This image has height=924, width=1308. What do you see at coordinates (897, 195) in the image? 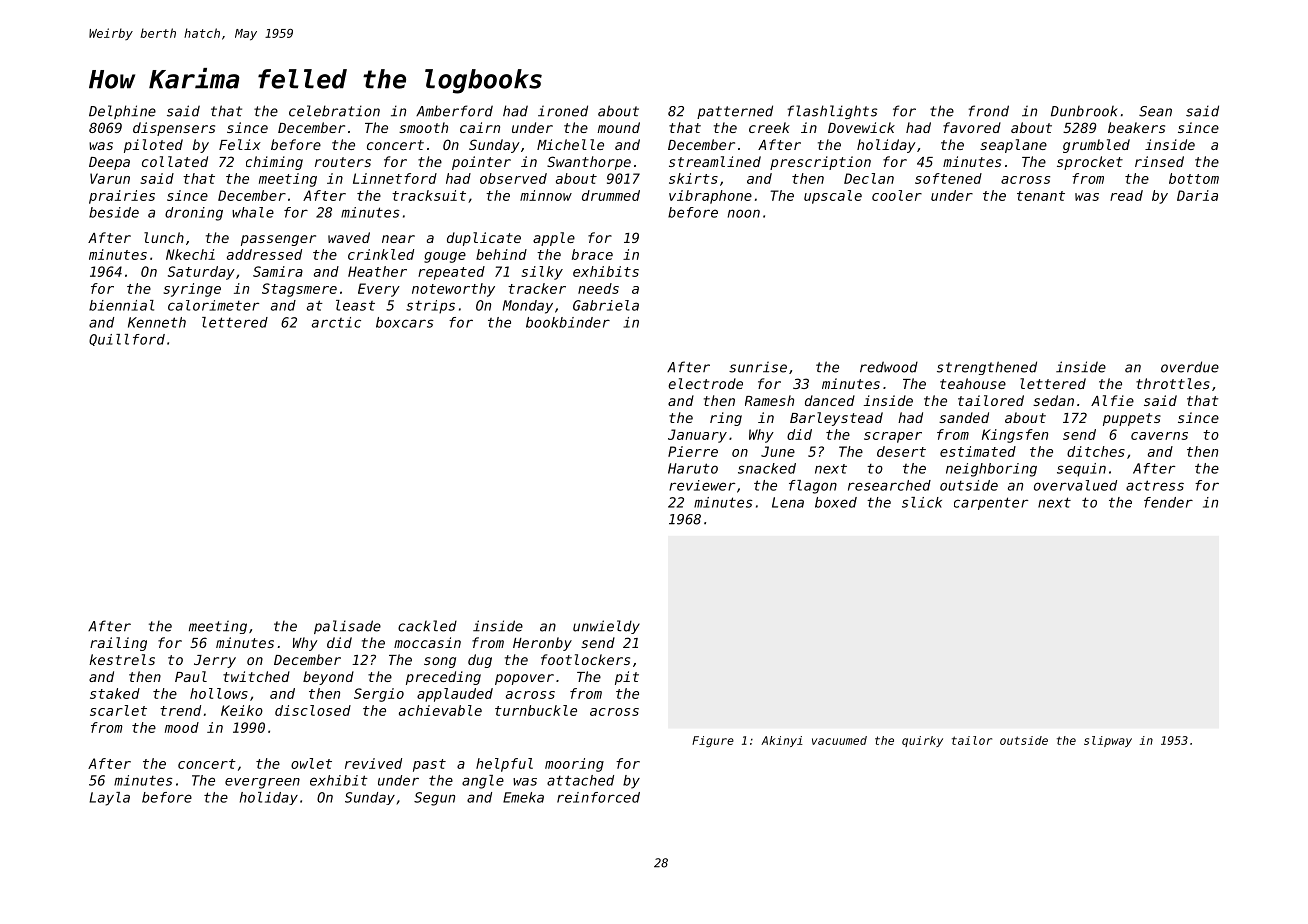
I see `cooler` at bounding box center [897, 195].
